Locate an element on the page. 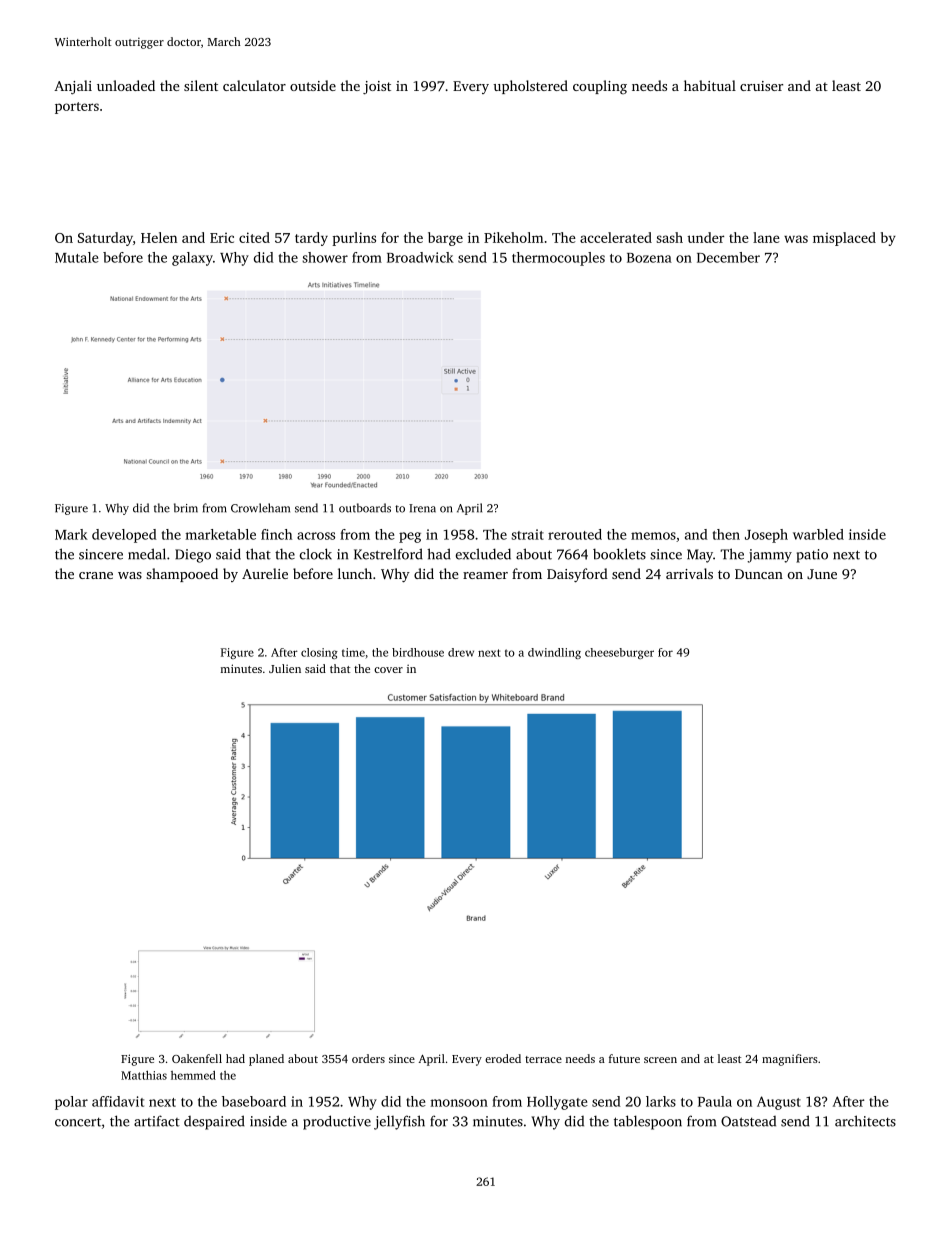 The height and width of the document is (1233, 952). screen is located at coordinates (660, 1060).
